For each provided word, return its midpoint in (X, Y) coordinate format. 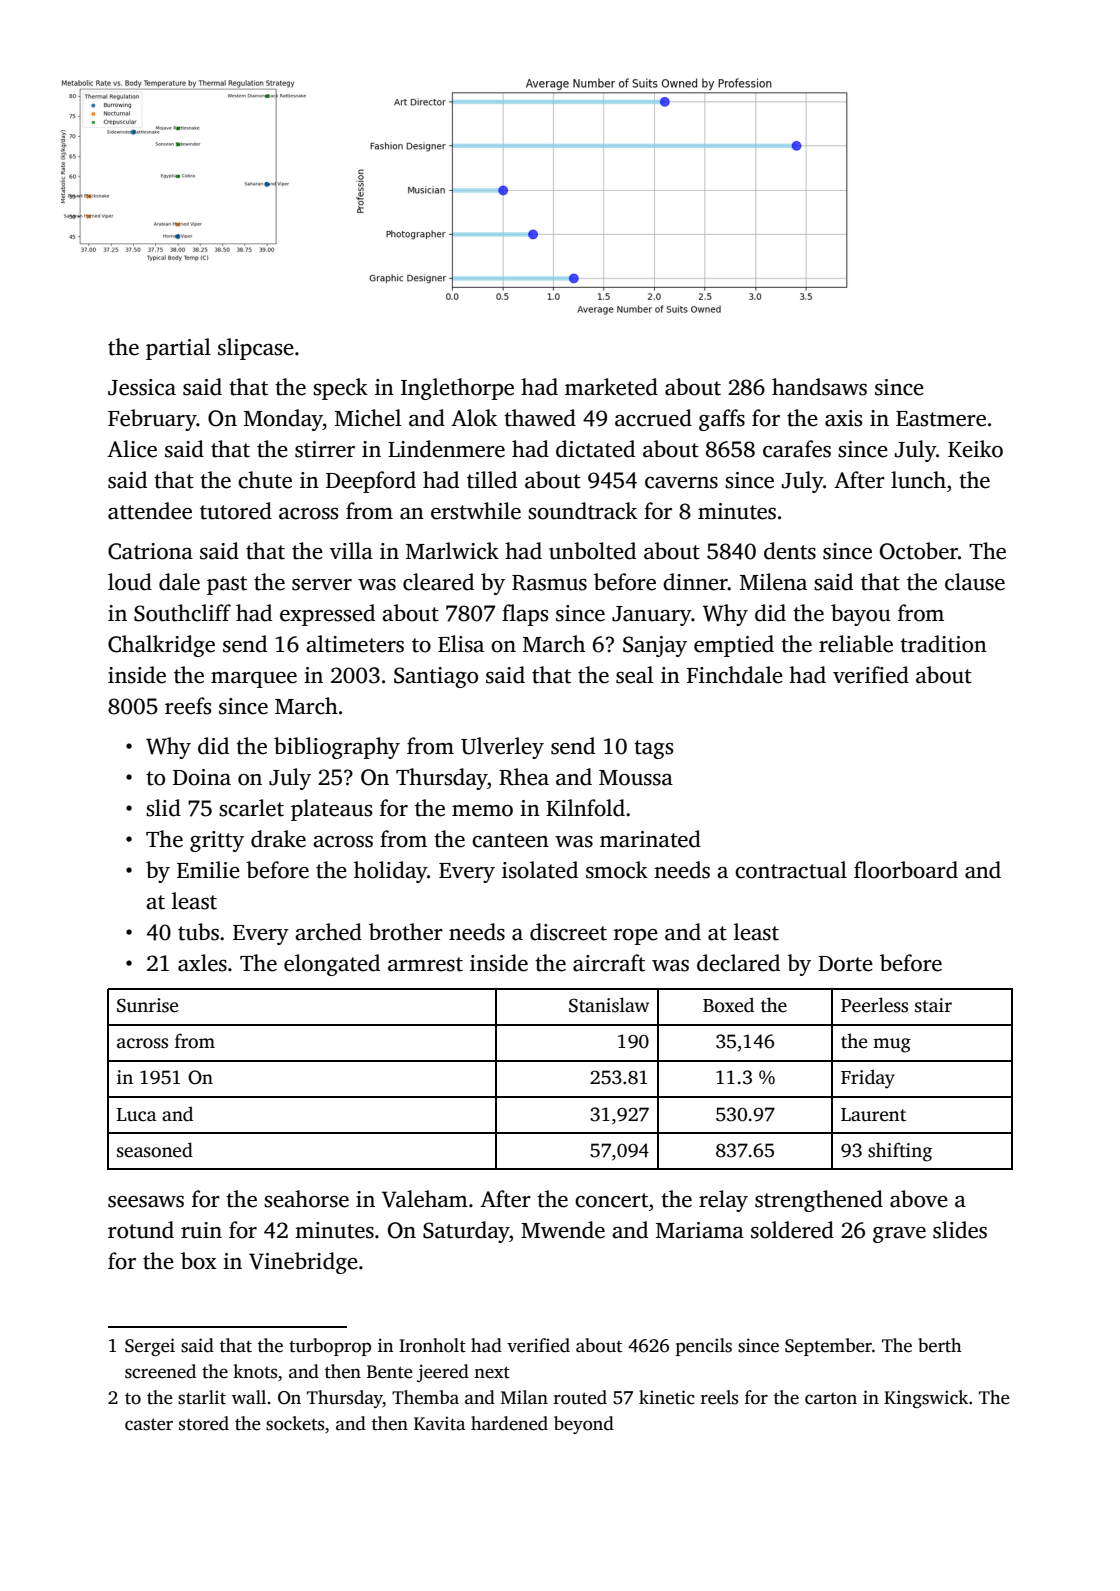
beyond (584, 1425)
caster (149, 1424)
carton (831, 1399)
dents (790, 551)
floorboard (906, 870)
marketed (611, 387)
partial (178, 349)
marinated (650, 839)
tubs (198, 932)
